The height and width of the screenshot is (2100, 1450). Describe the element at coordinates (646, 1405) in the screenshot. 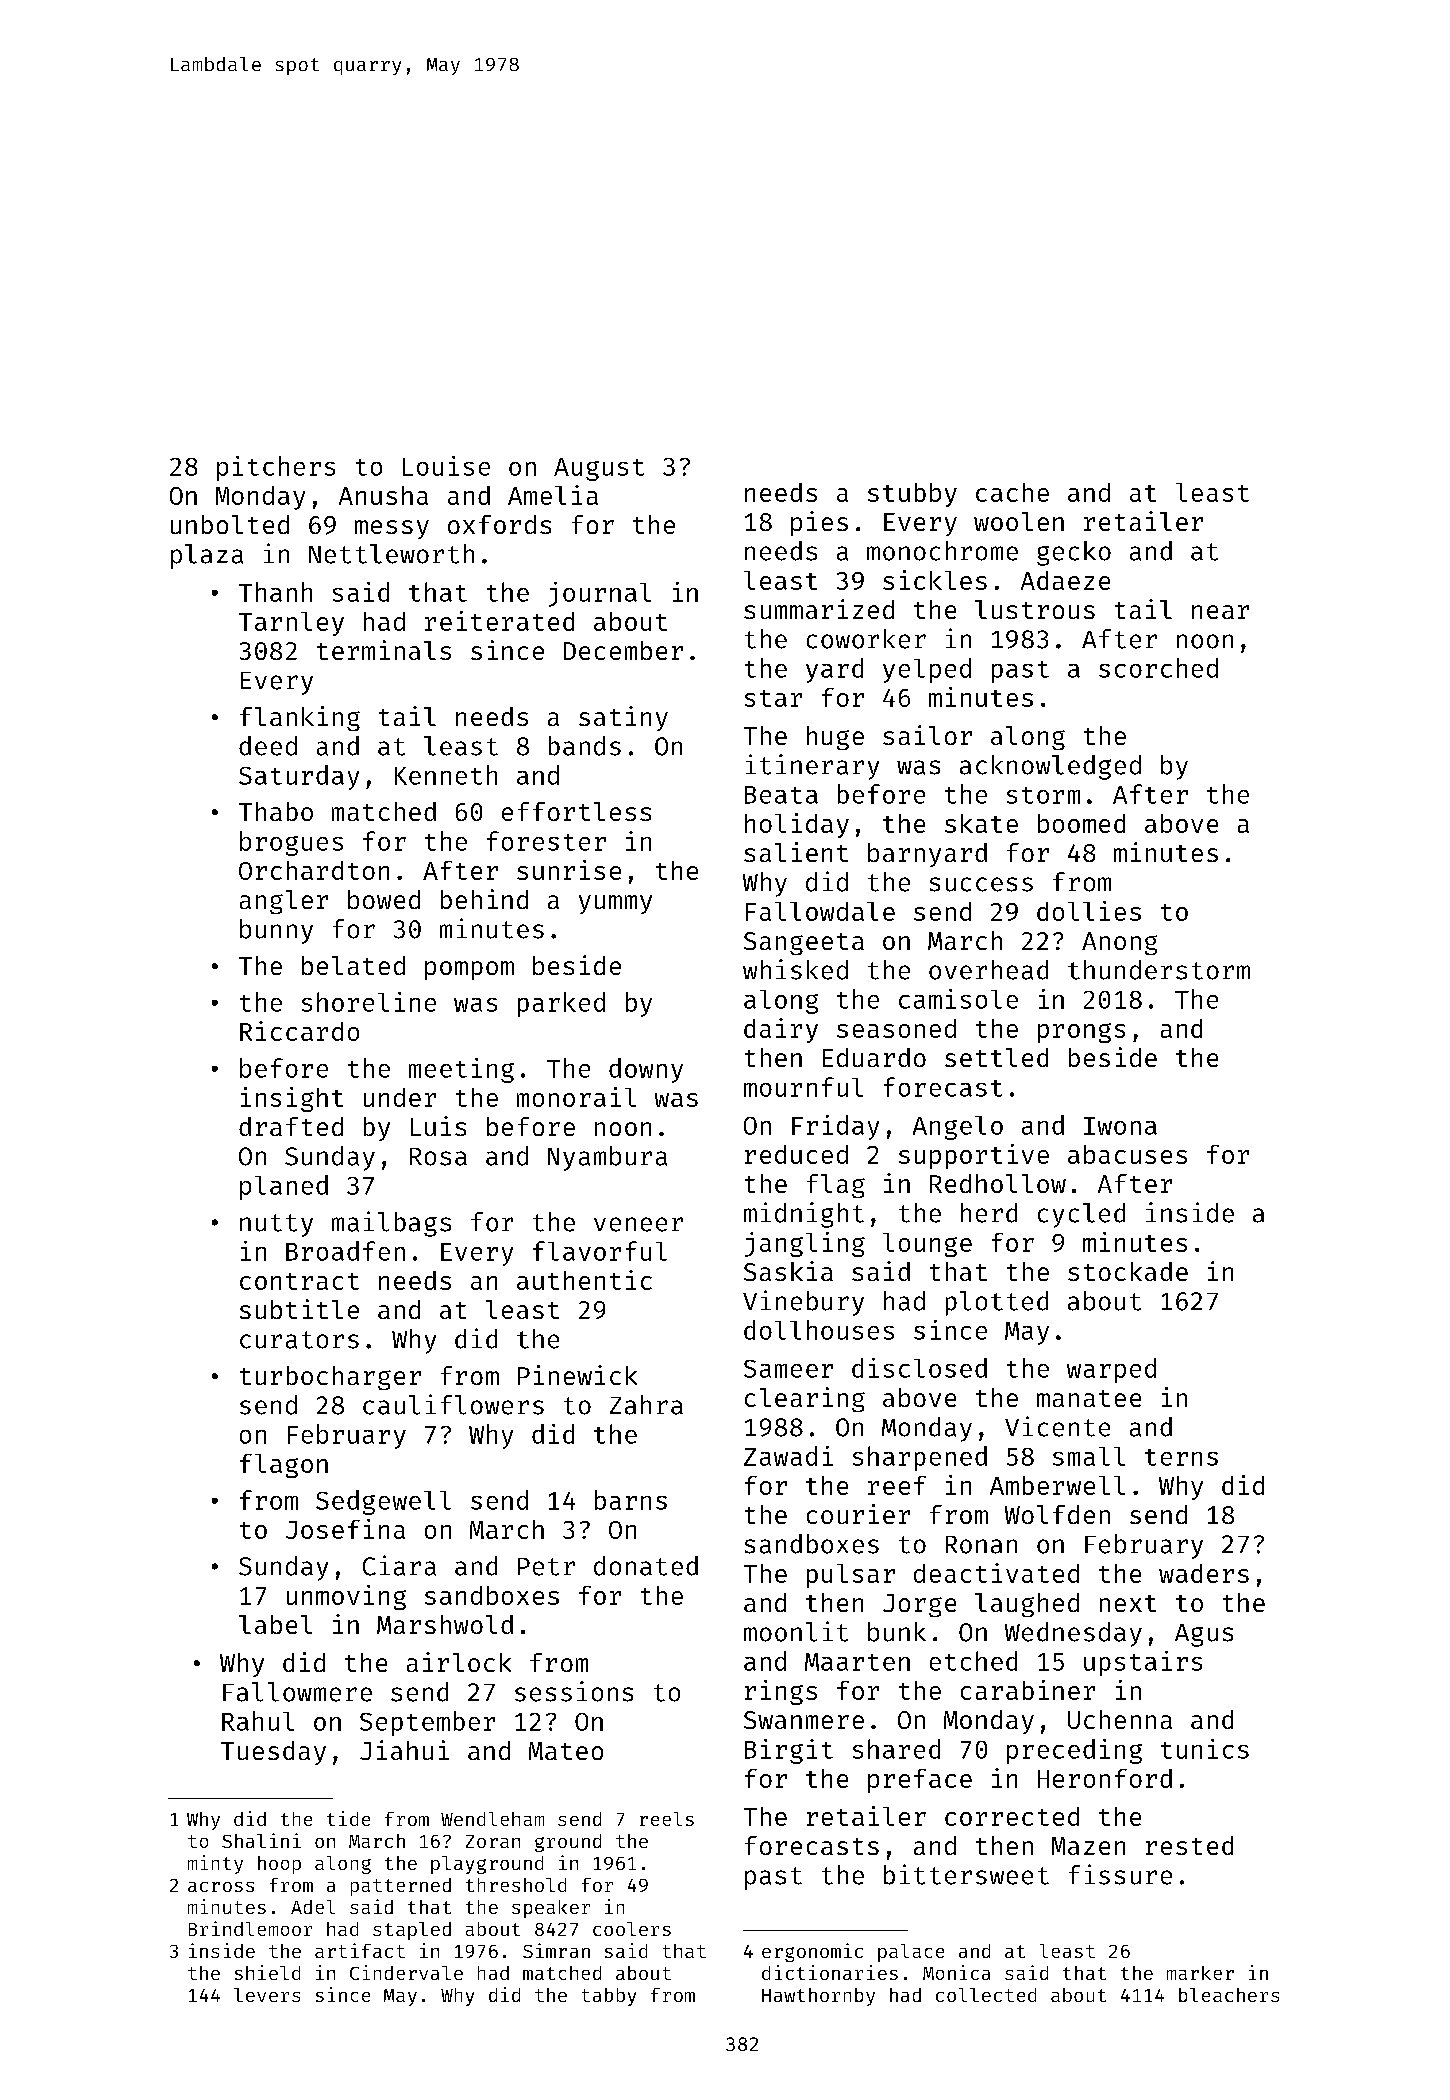

I see `Zahra` at that location.
